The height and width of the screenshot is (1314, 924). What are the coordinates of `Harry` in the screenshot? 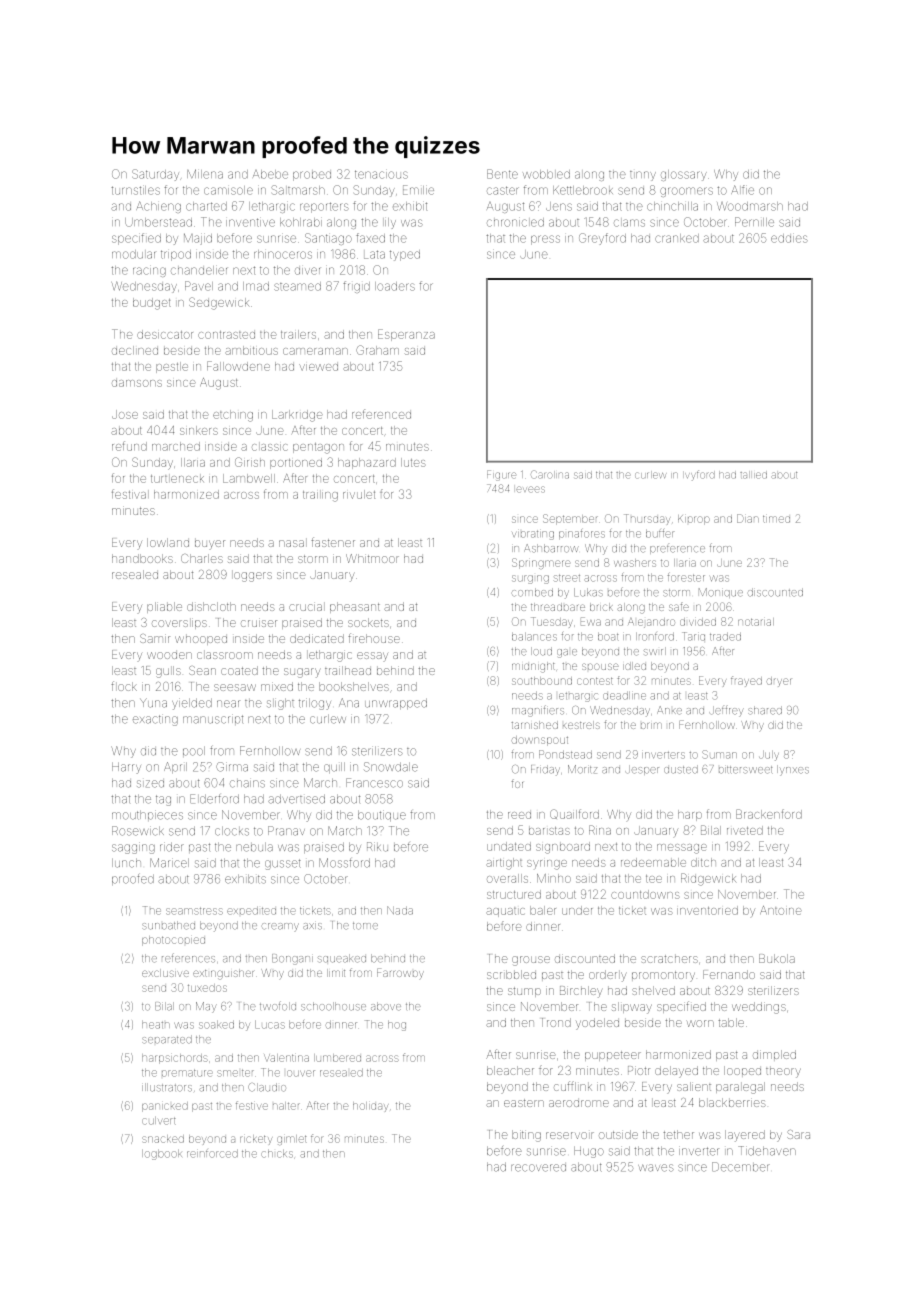 It's located at (126, 768).
